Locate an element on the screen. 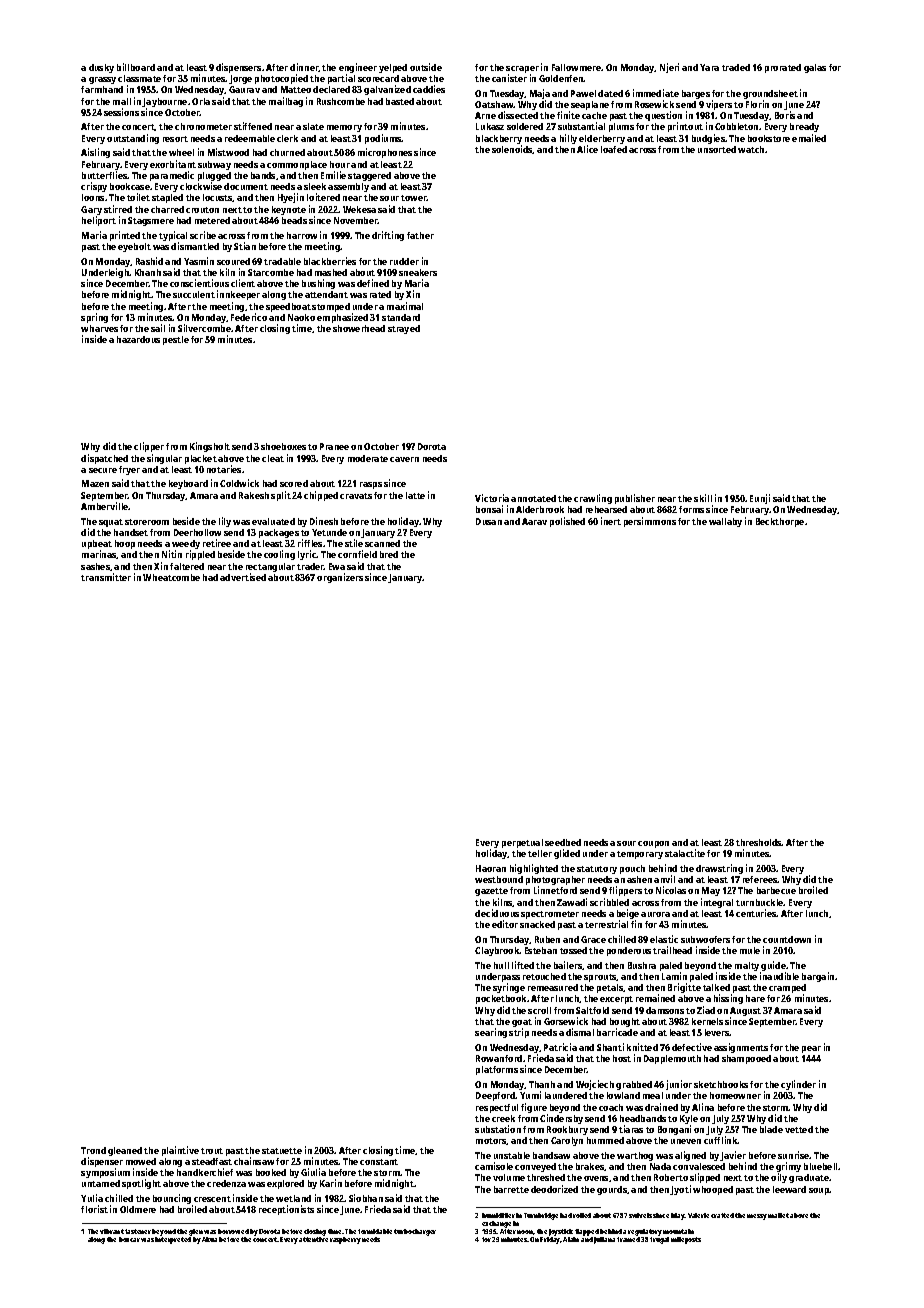 The width and height of the screenshot is (924, 1308). Jaybourne is located at coordinates (164, 102).
